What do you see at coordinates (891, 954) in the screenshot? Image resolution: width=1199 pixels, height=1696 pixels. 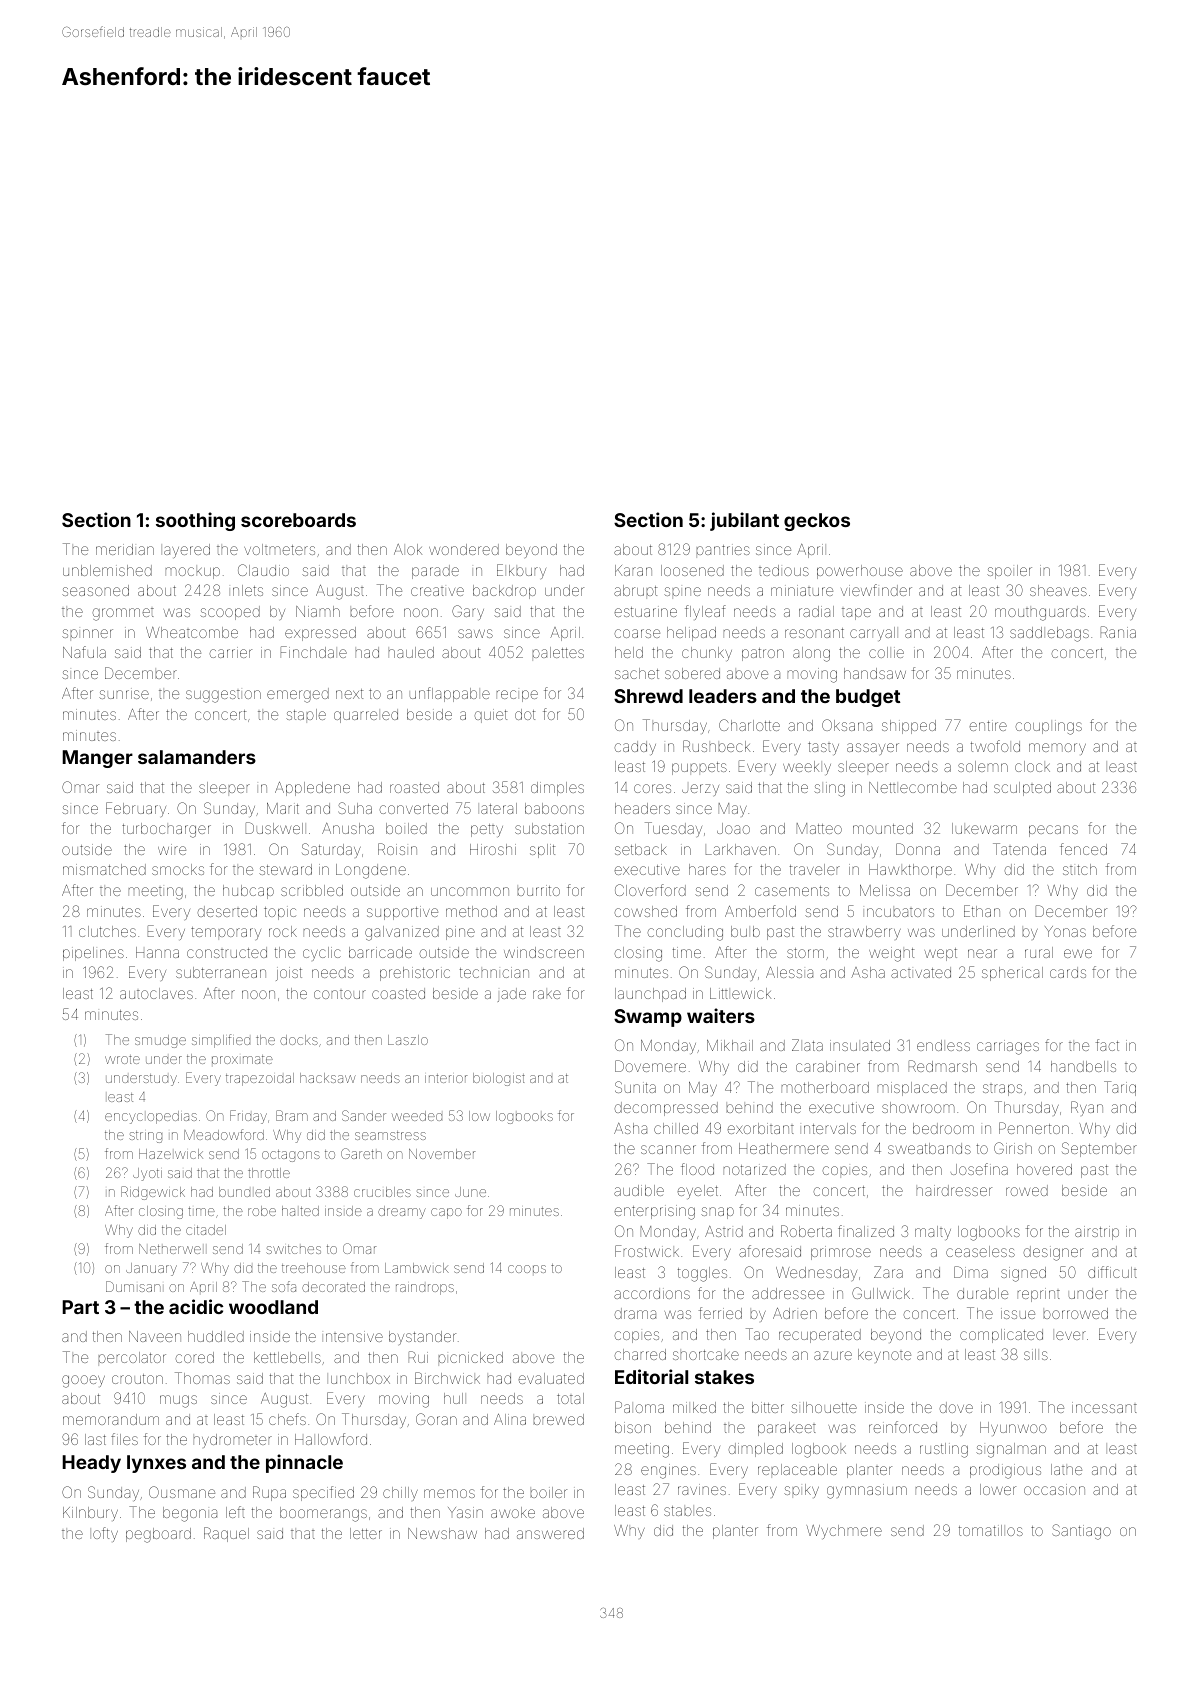 I see `weight` at bounding box center [891, 954].
